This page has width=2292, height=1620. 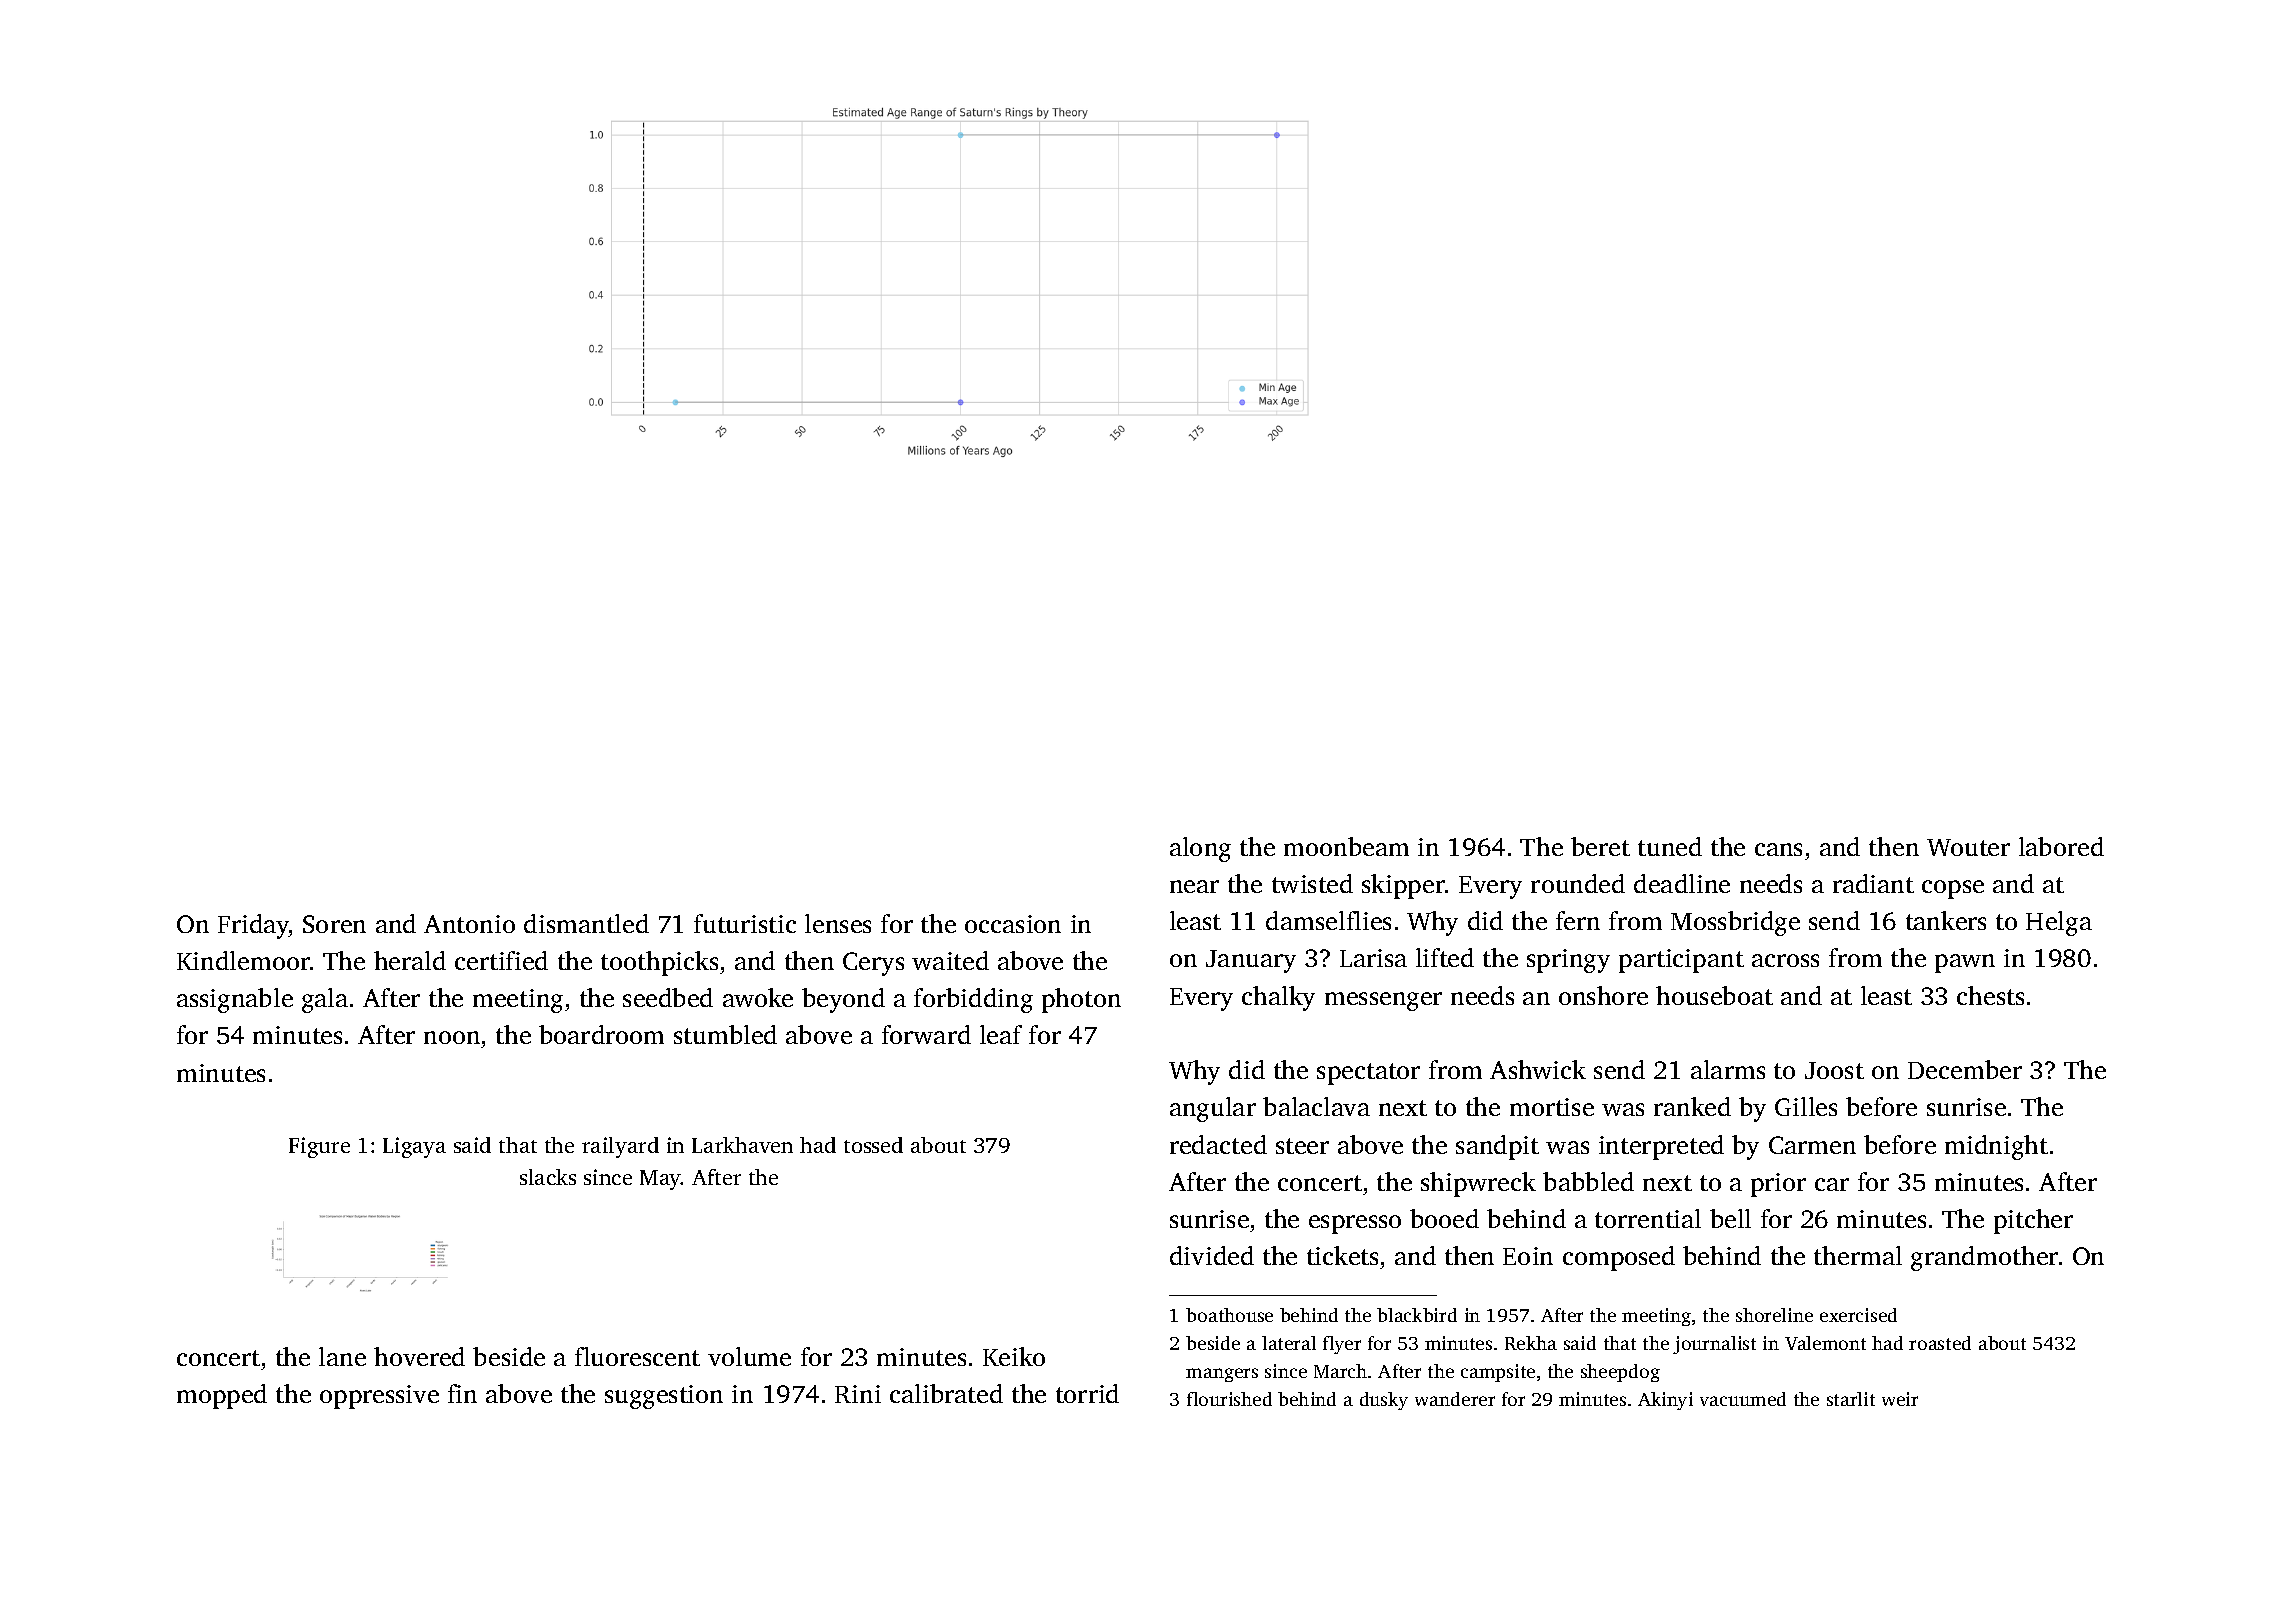 What do you see at coordinates (1834, 1070) in the page?
I see `Joost` at bounding box center [1834, 1070].
